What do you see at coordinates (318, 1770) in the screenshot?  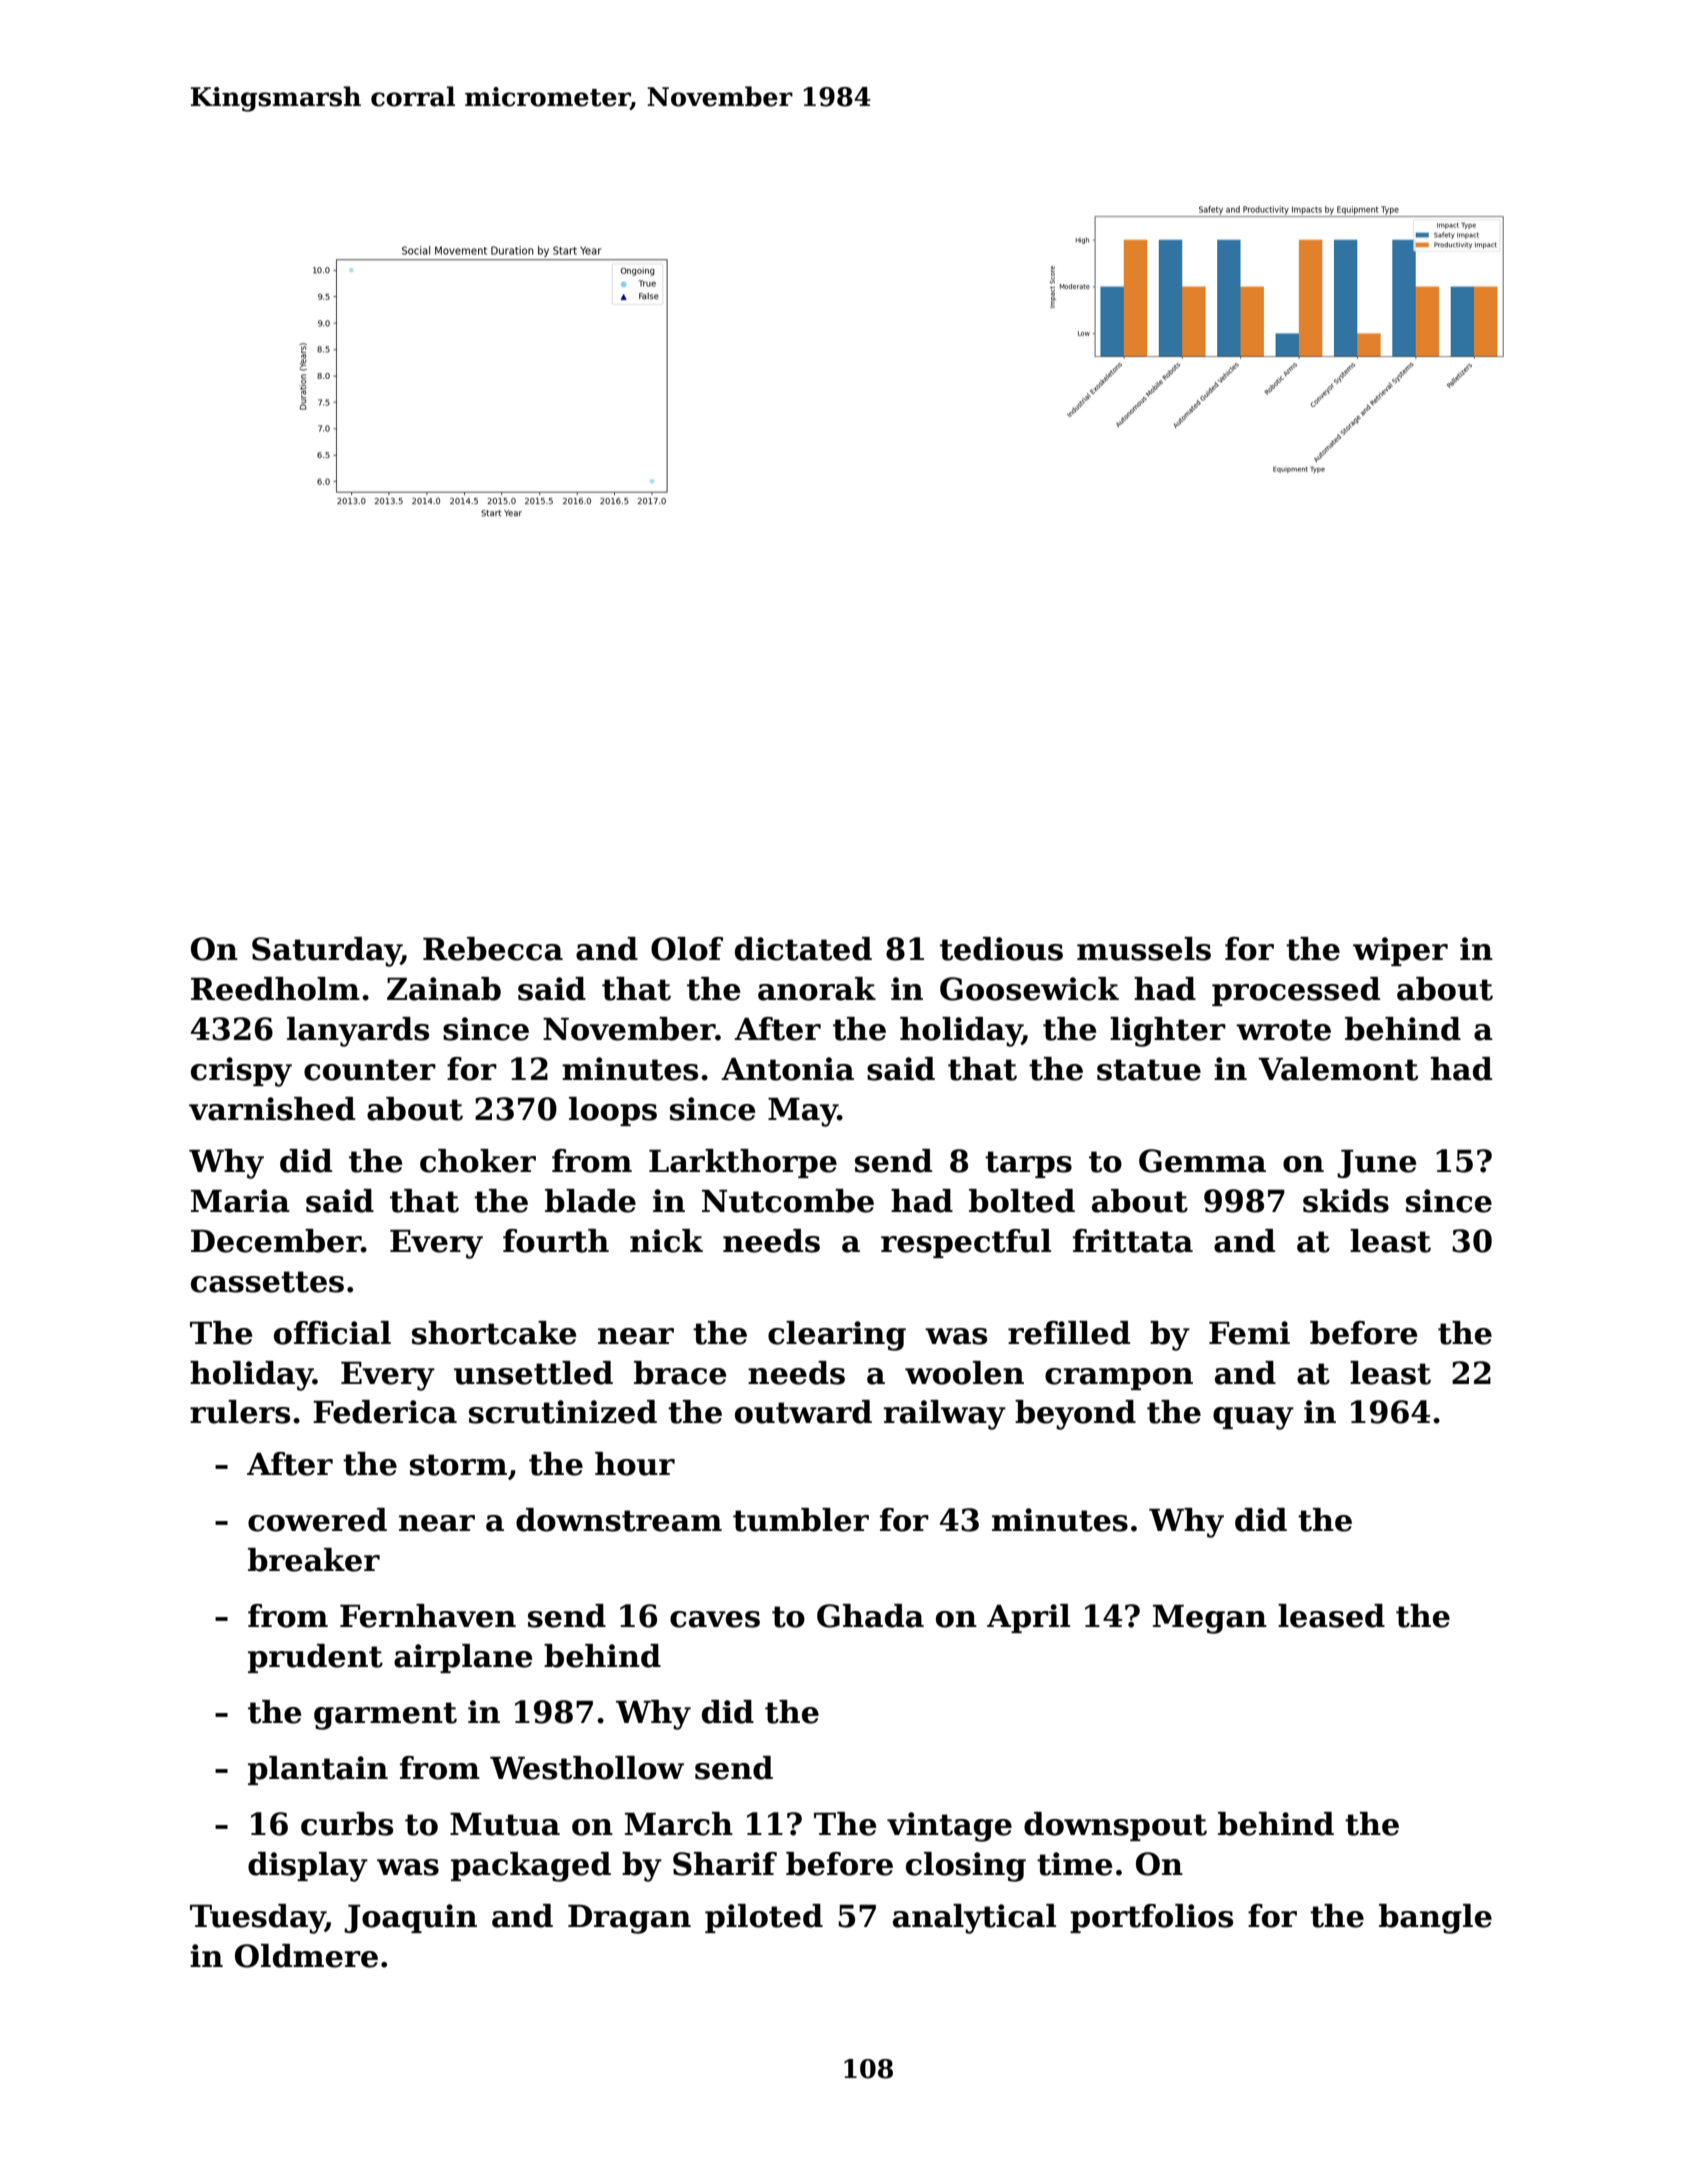 I see `plantain` at bounding box center [318, 1770].
